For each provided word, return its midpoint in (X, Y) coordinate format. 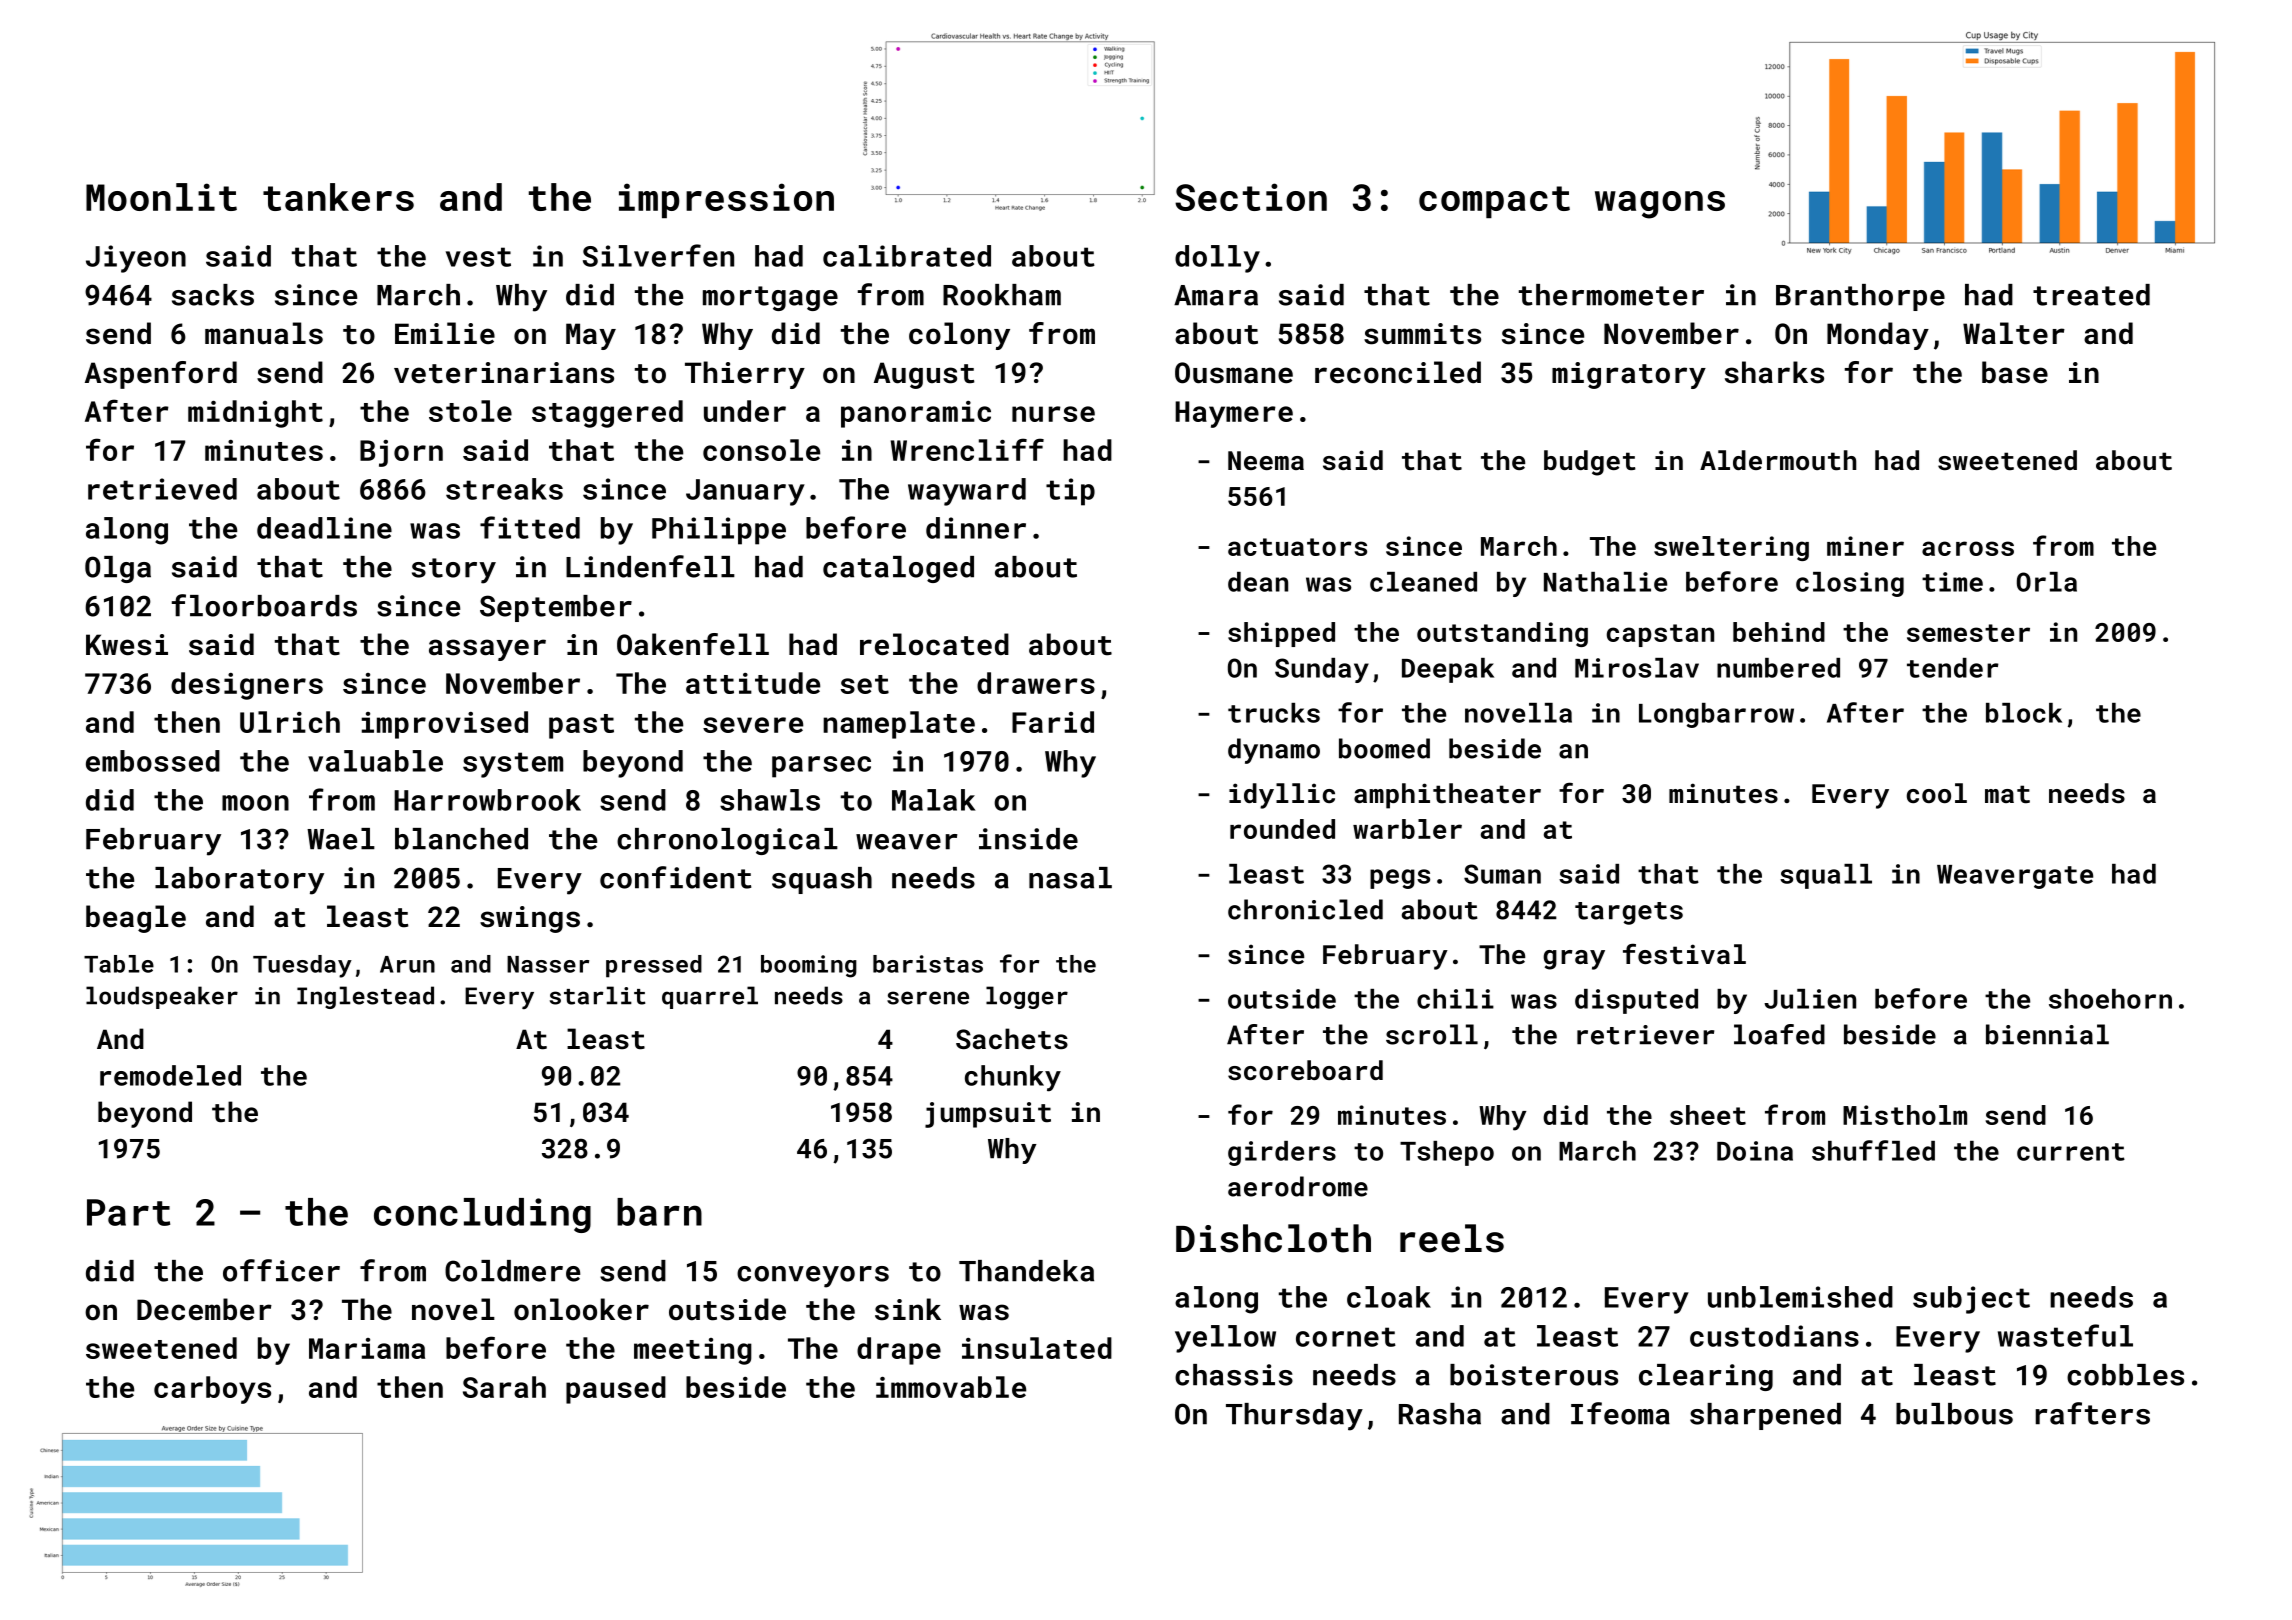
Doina (1755, 1151)
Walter (2014, 333)
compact (1494, 202)
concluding (482, 1215)
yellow (1225, 1339)
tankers (338, 197)
